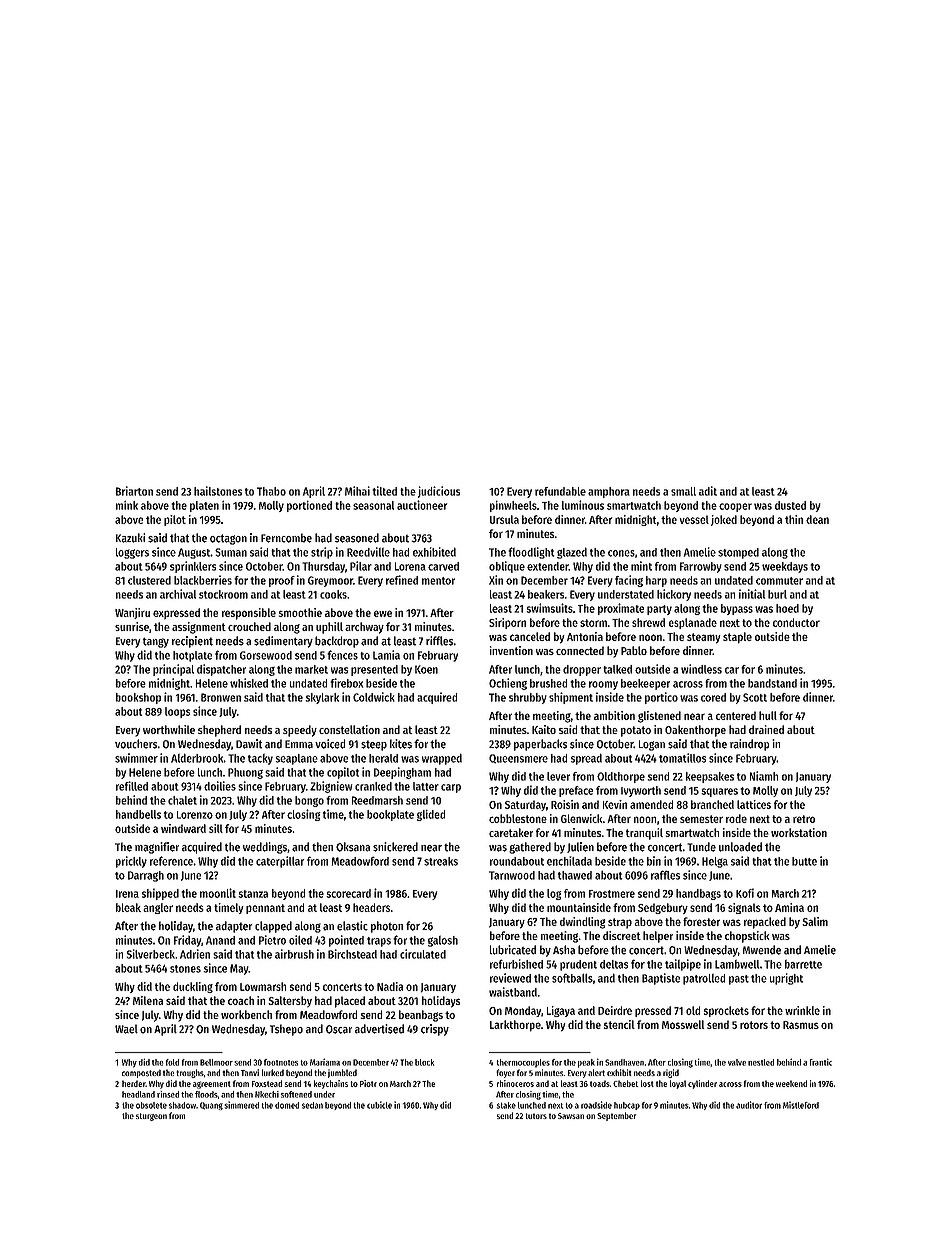 The image size is (952, 1233). Describe the element at coordinates (715, 862) in the image. I see `Helga` at that location.
